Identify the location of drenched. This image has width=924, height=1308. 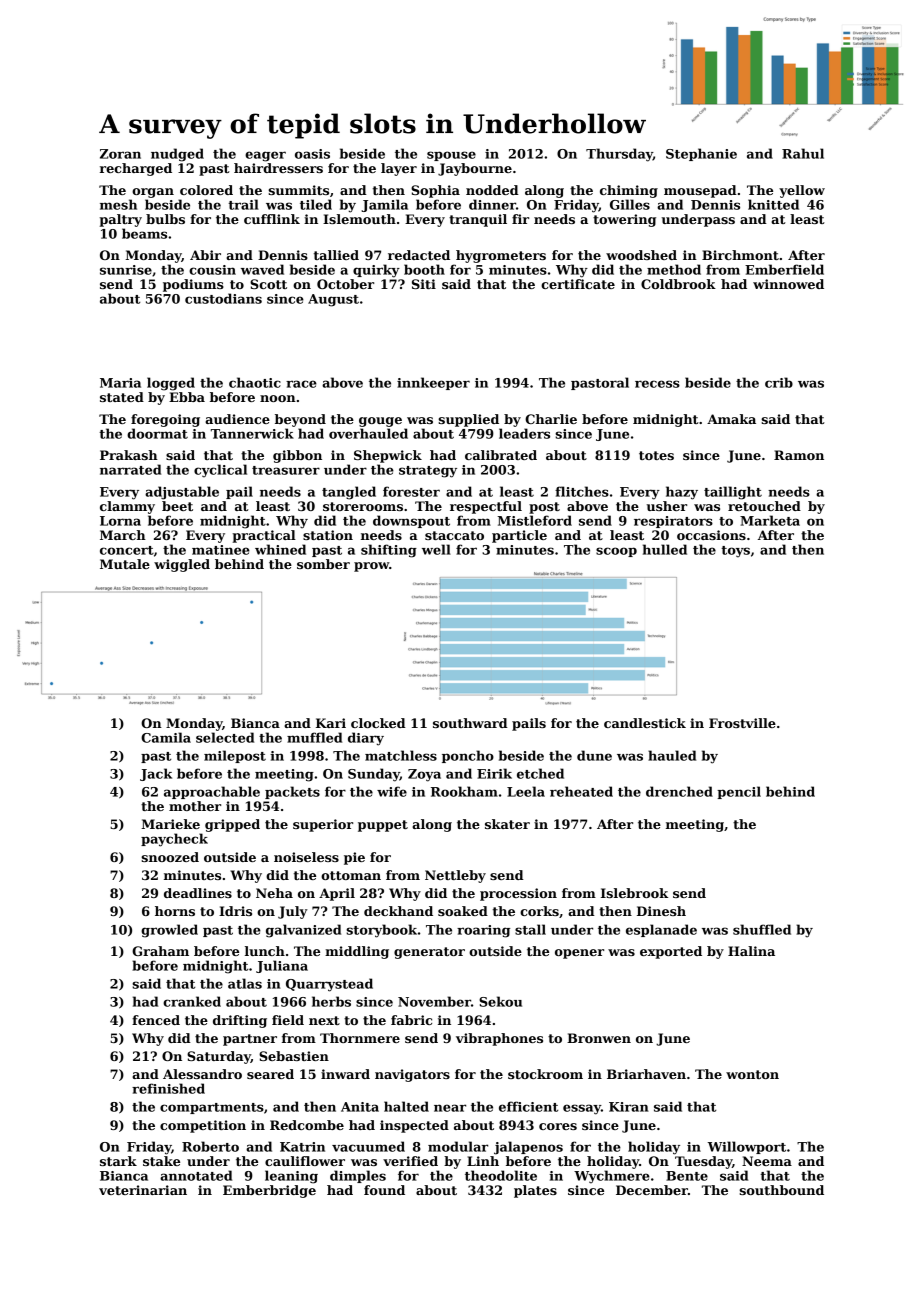
(679, 791).
